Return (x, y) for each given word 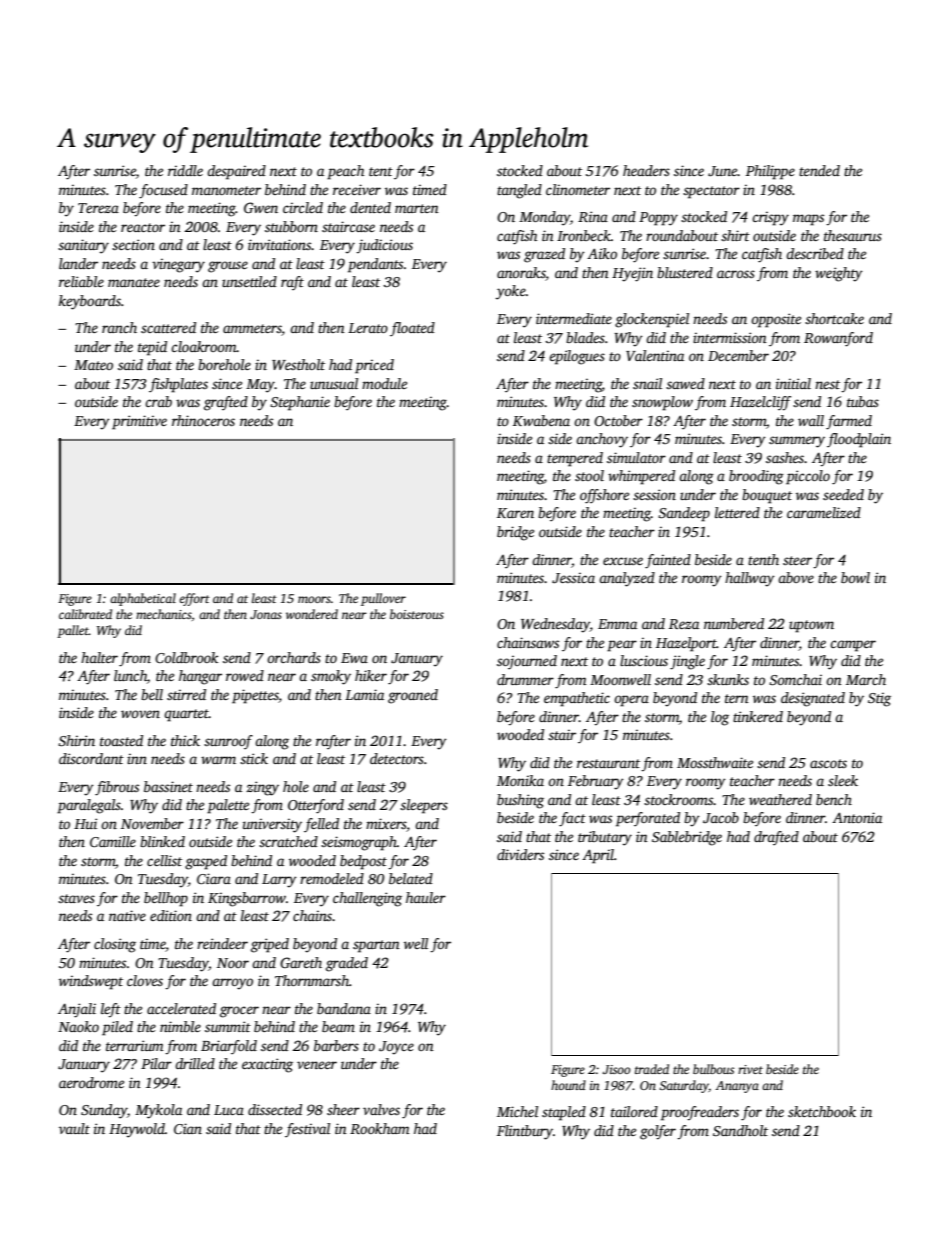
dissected (275, 1109)
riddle (185, 170)
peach (345, 172)
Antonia (857, 817)
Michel (517, 1111)
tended (819, 170)
